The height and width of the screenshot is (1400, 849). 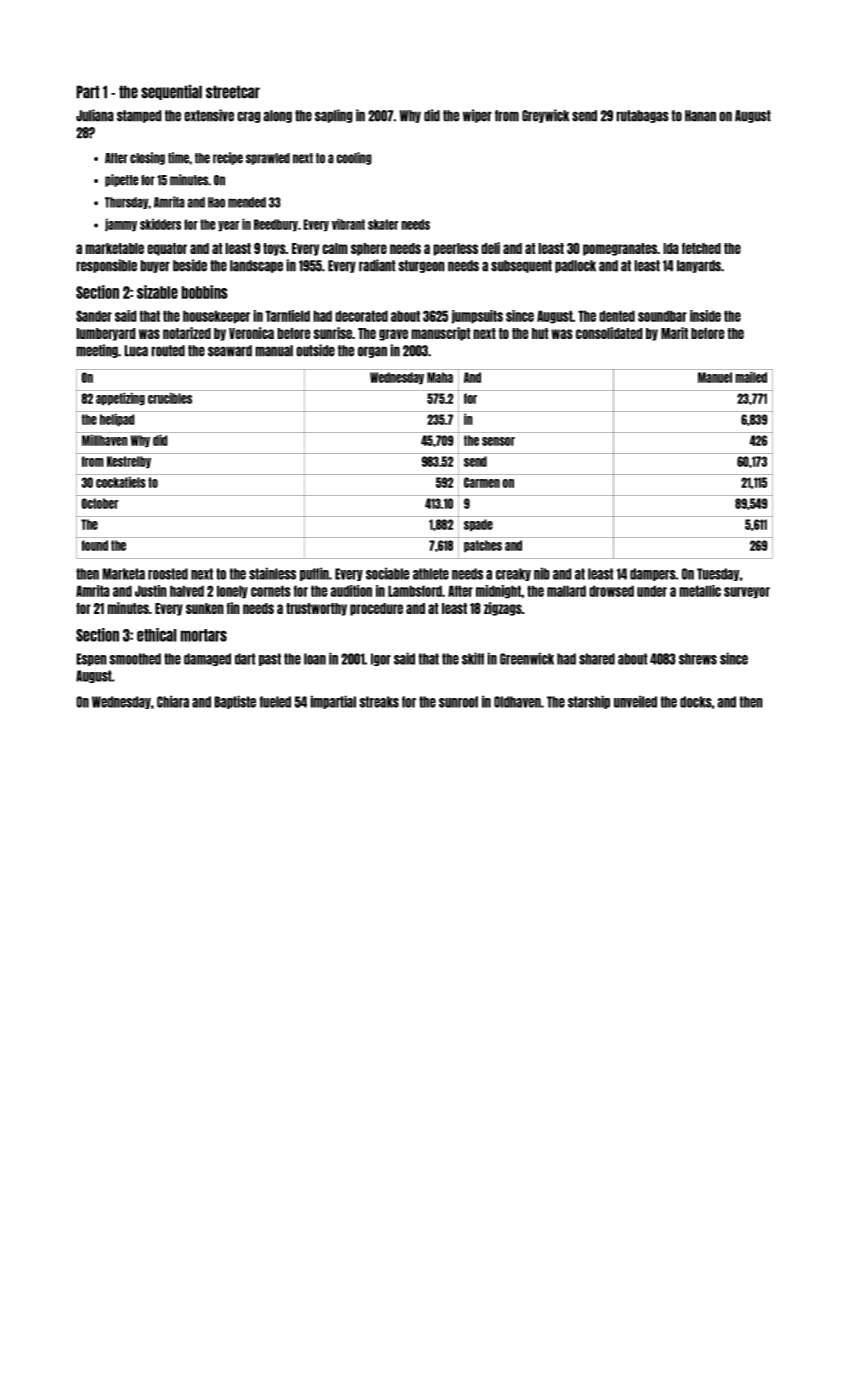 What do you see at coordinates (700, 116) in the screenshot?
I see `Hanan` at bounding box center [700, 116].
